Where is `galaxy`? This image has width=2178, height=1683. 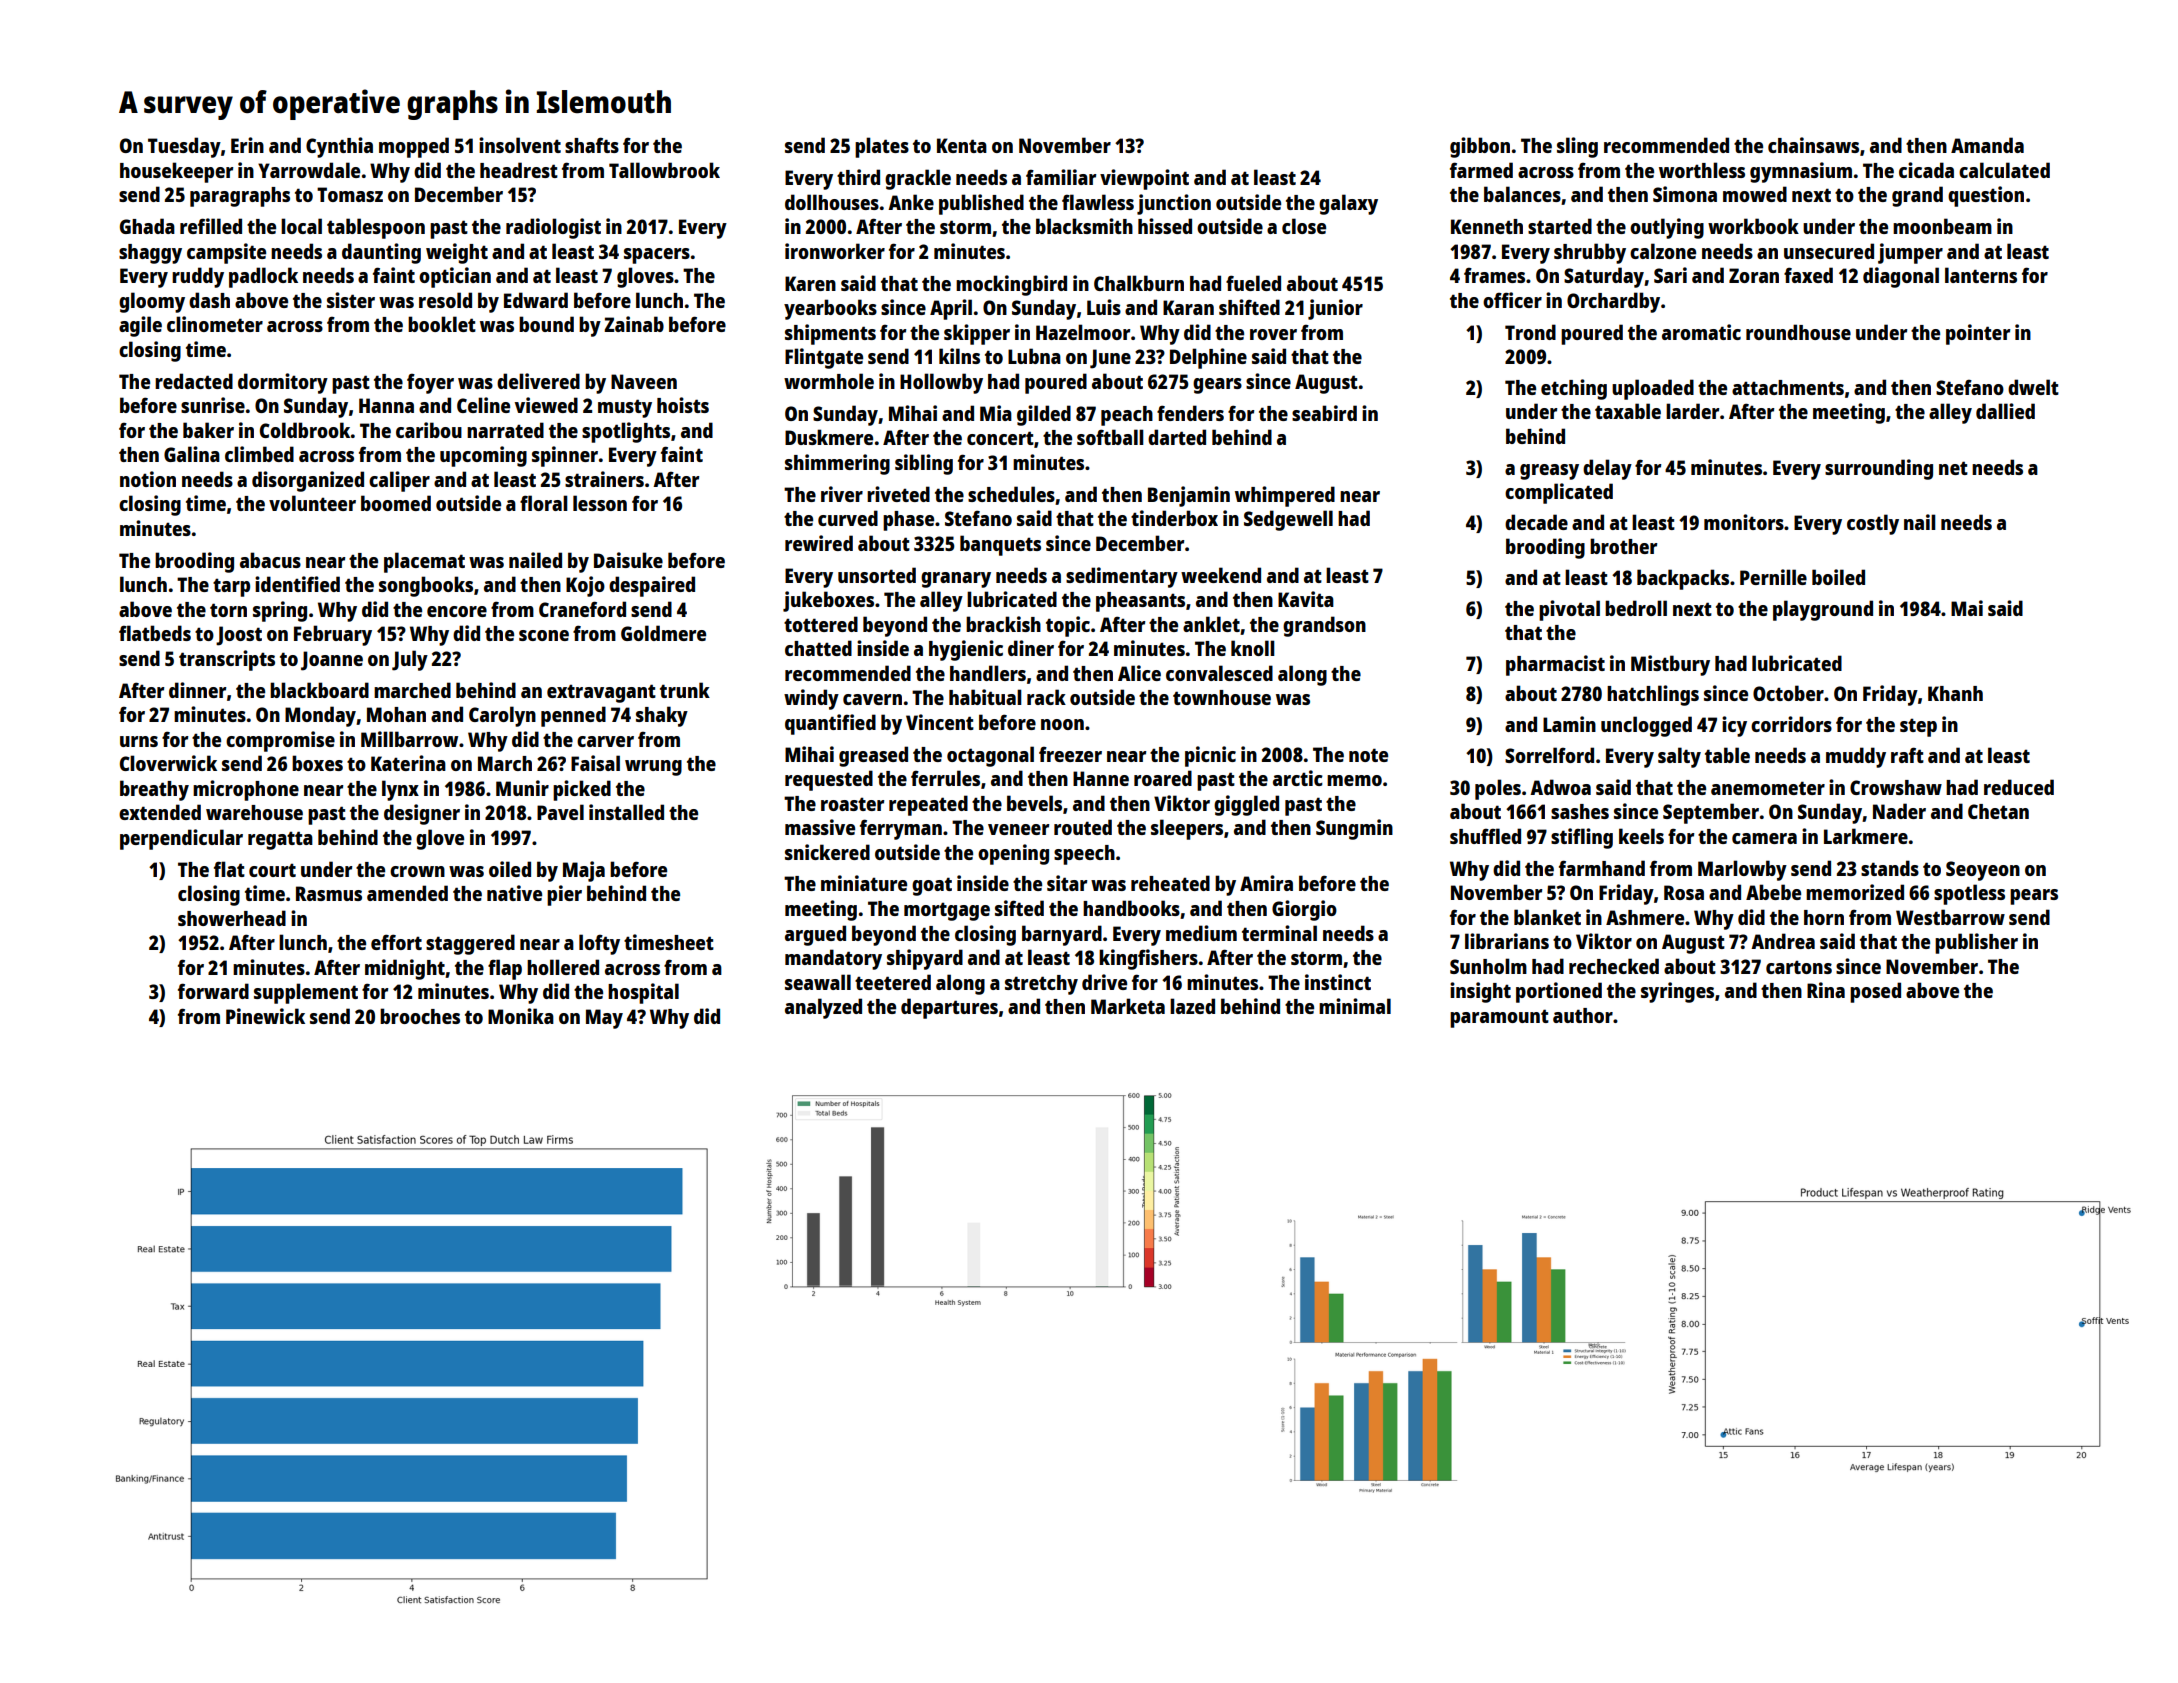
galaxy is located at coordinates (1348, 204).
